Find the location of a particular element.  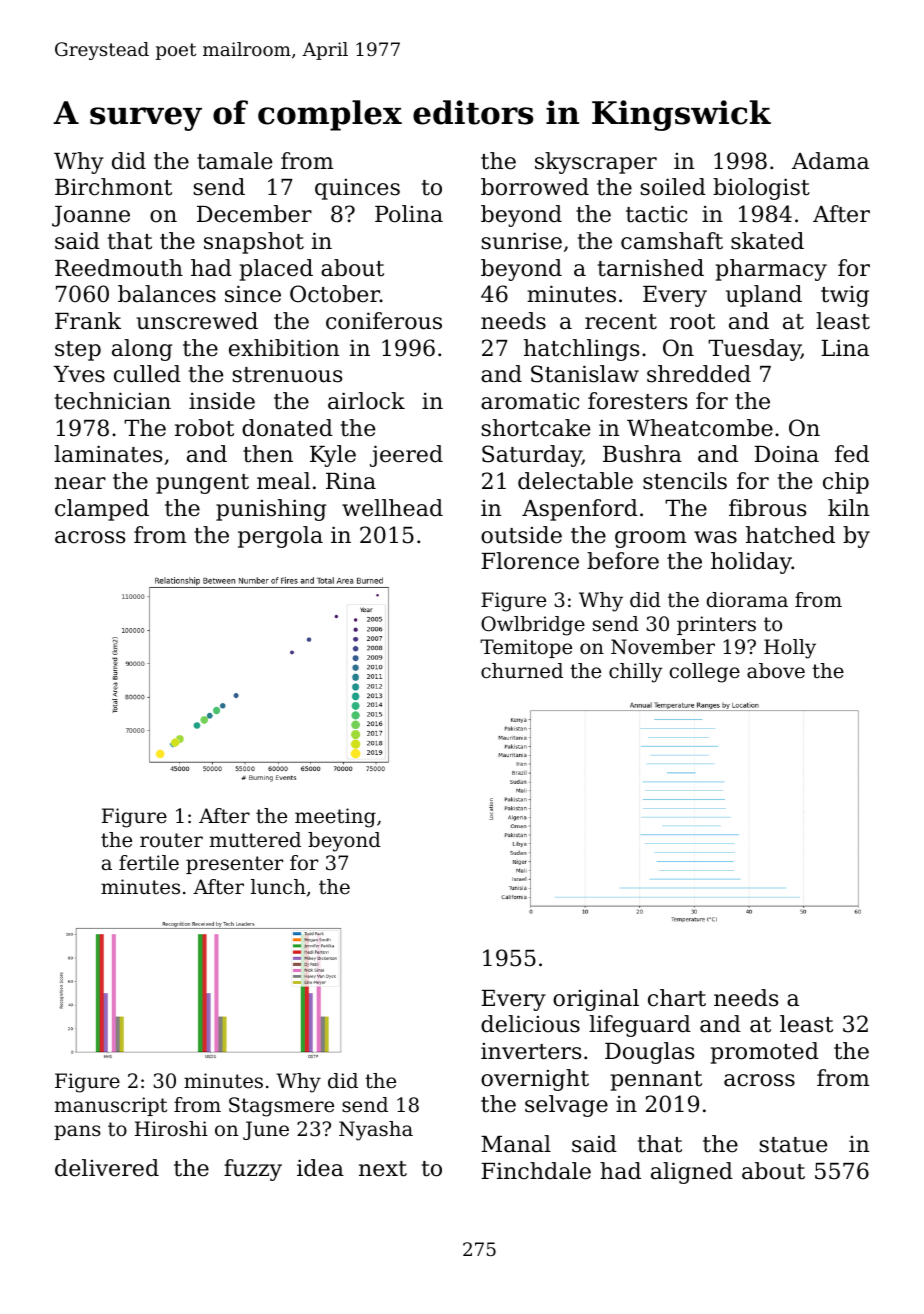

Florence is located at coordinates (530, 561).
